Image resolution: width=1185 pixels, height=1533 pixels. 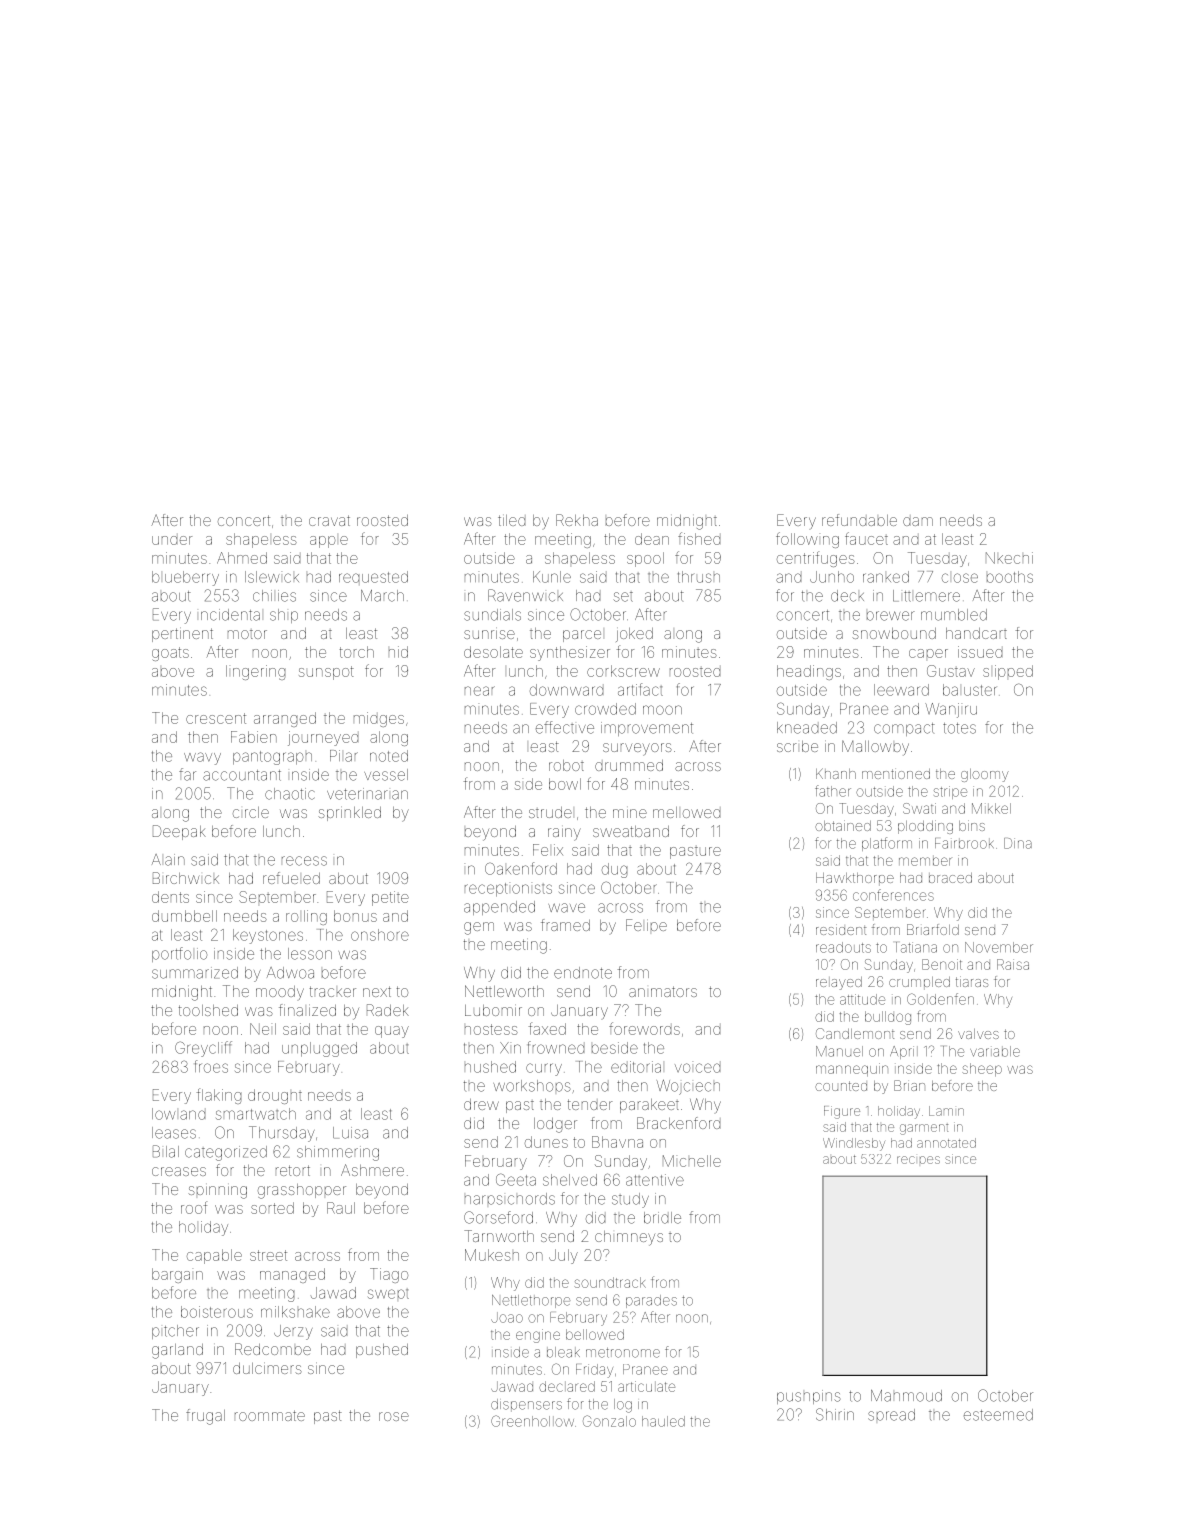 I want to click on Gonzalo, so click(x=609, y=1421).
